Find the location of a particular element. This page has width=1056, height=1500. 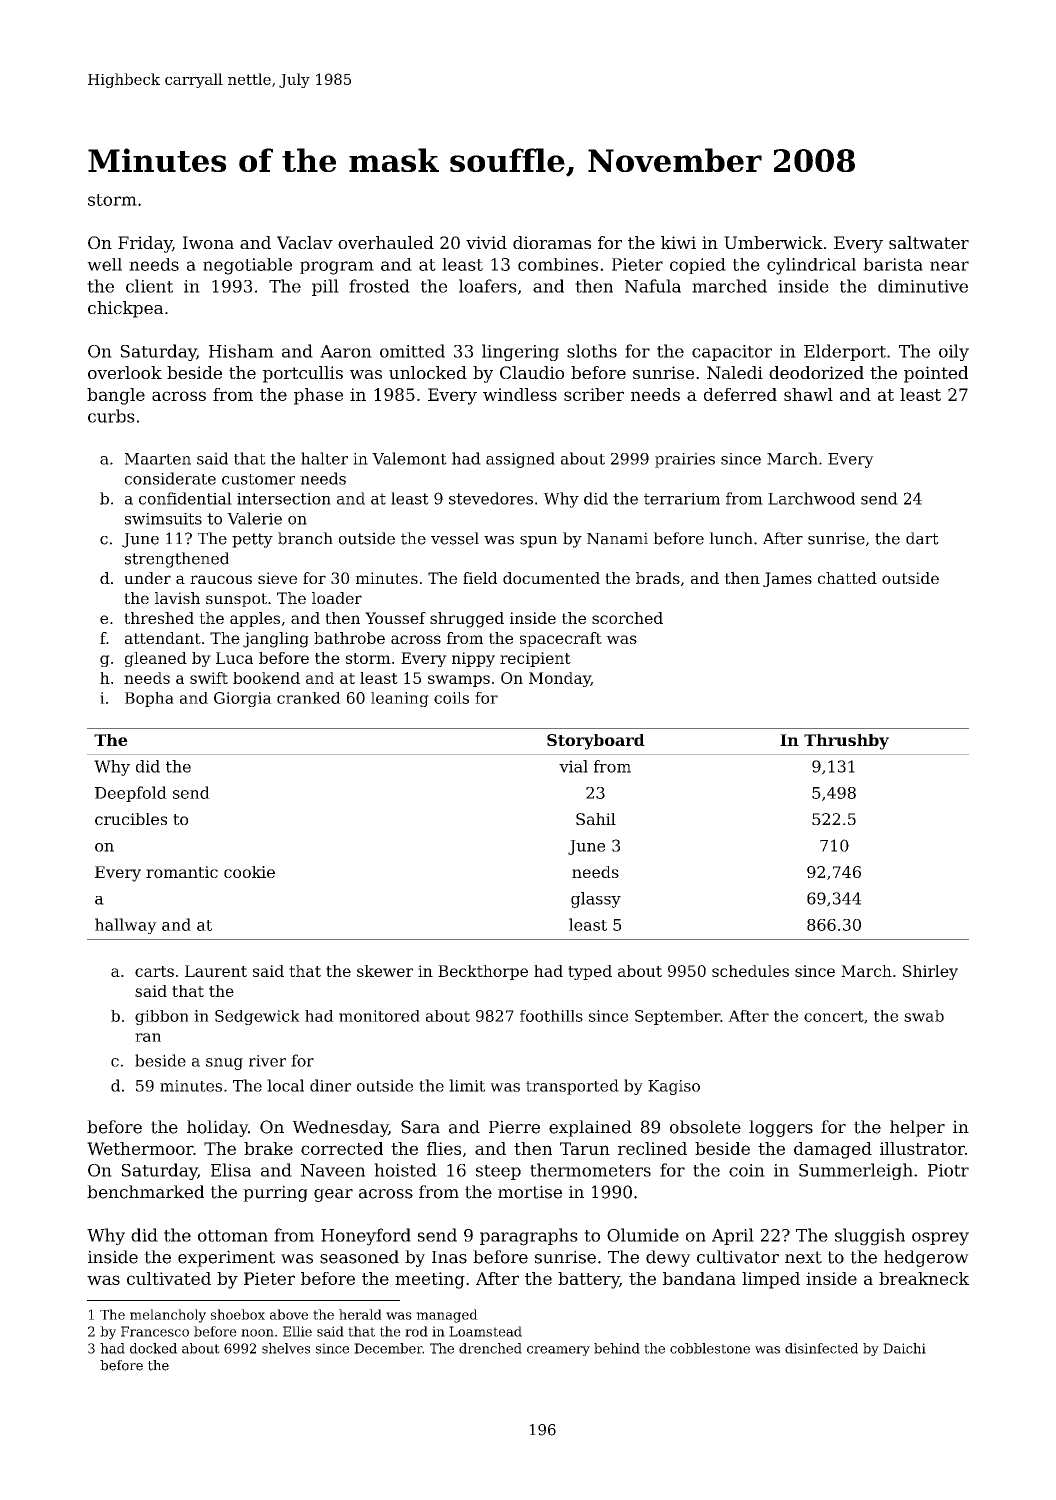

Giorgia is located at coordinates (243, 699).
